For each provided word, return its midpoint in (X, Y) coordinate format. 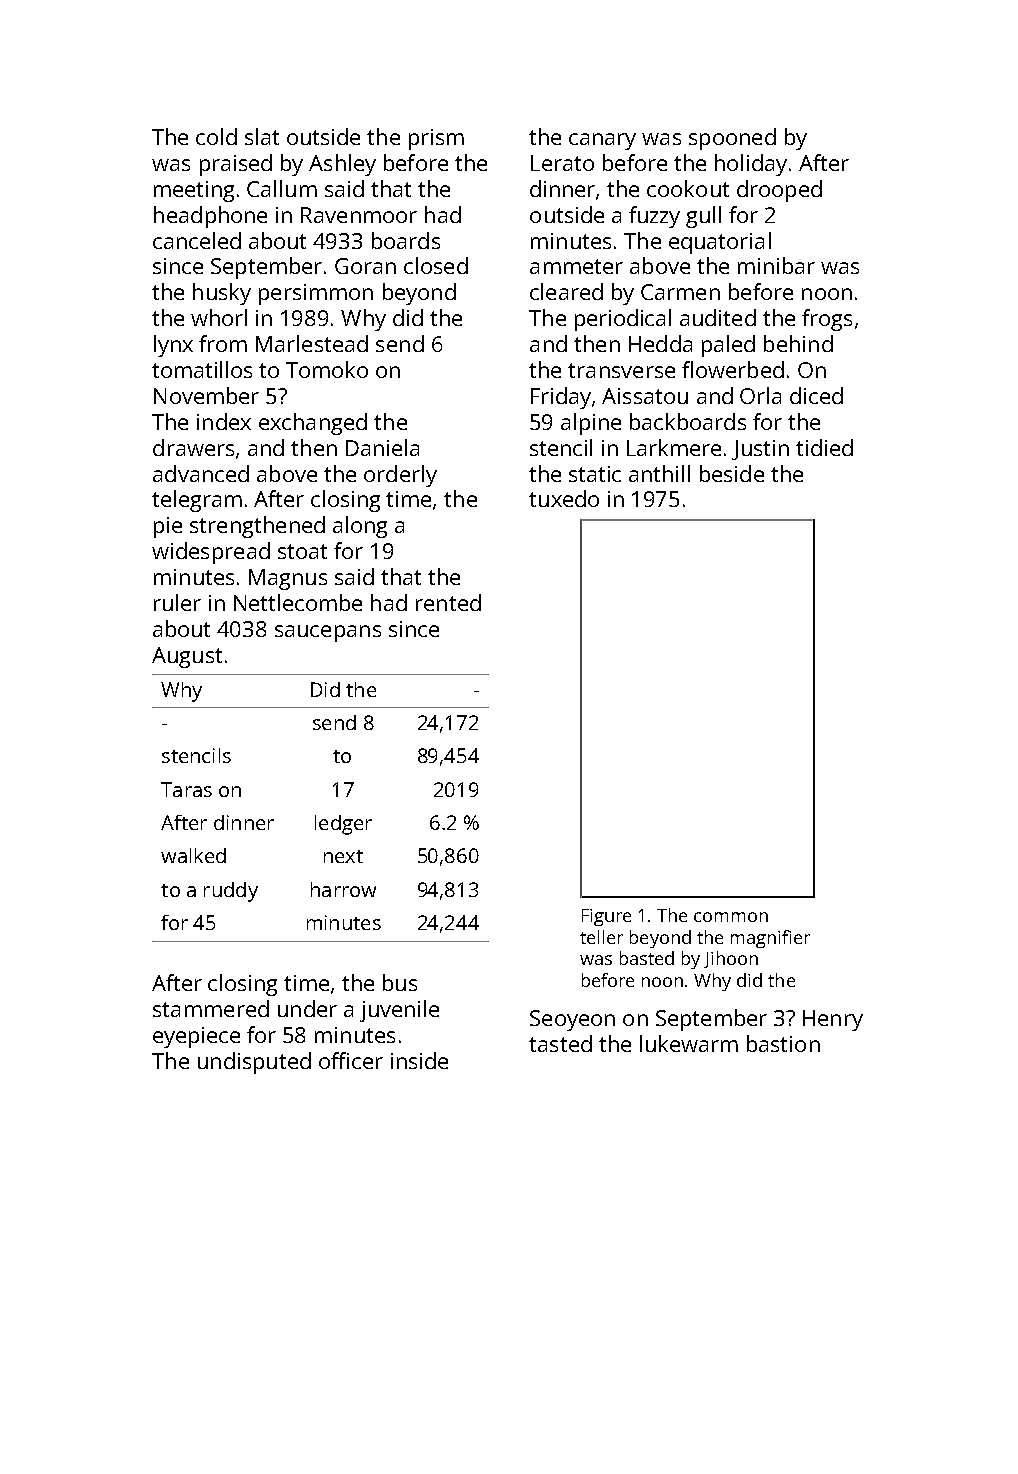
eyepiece (196, 1037)
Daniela (382, 447)
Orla (760, 395)
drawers (193, 447)
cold (216, 136)
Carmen (680, 292)
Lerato (562, 163)
